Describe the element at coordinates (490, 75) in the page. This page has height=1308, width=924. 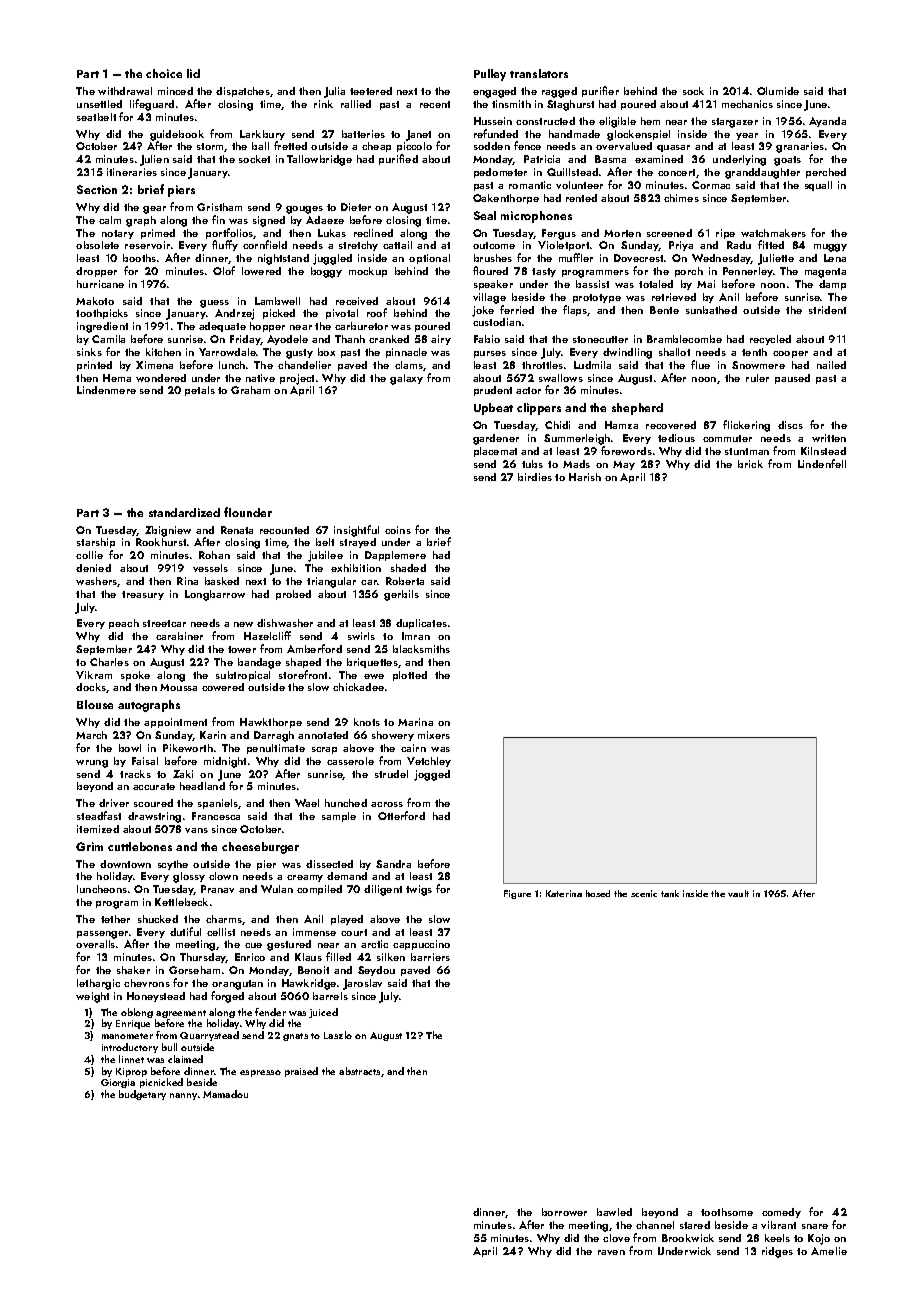
I see `Pulley` at that location.
